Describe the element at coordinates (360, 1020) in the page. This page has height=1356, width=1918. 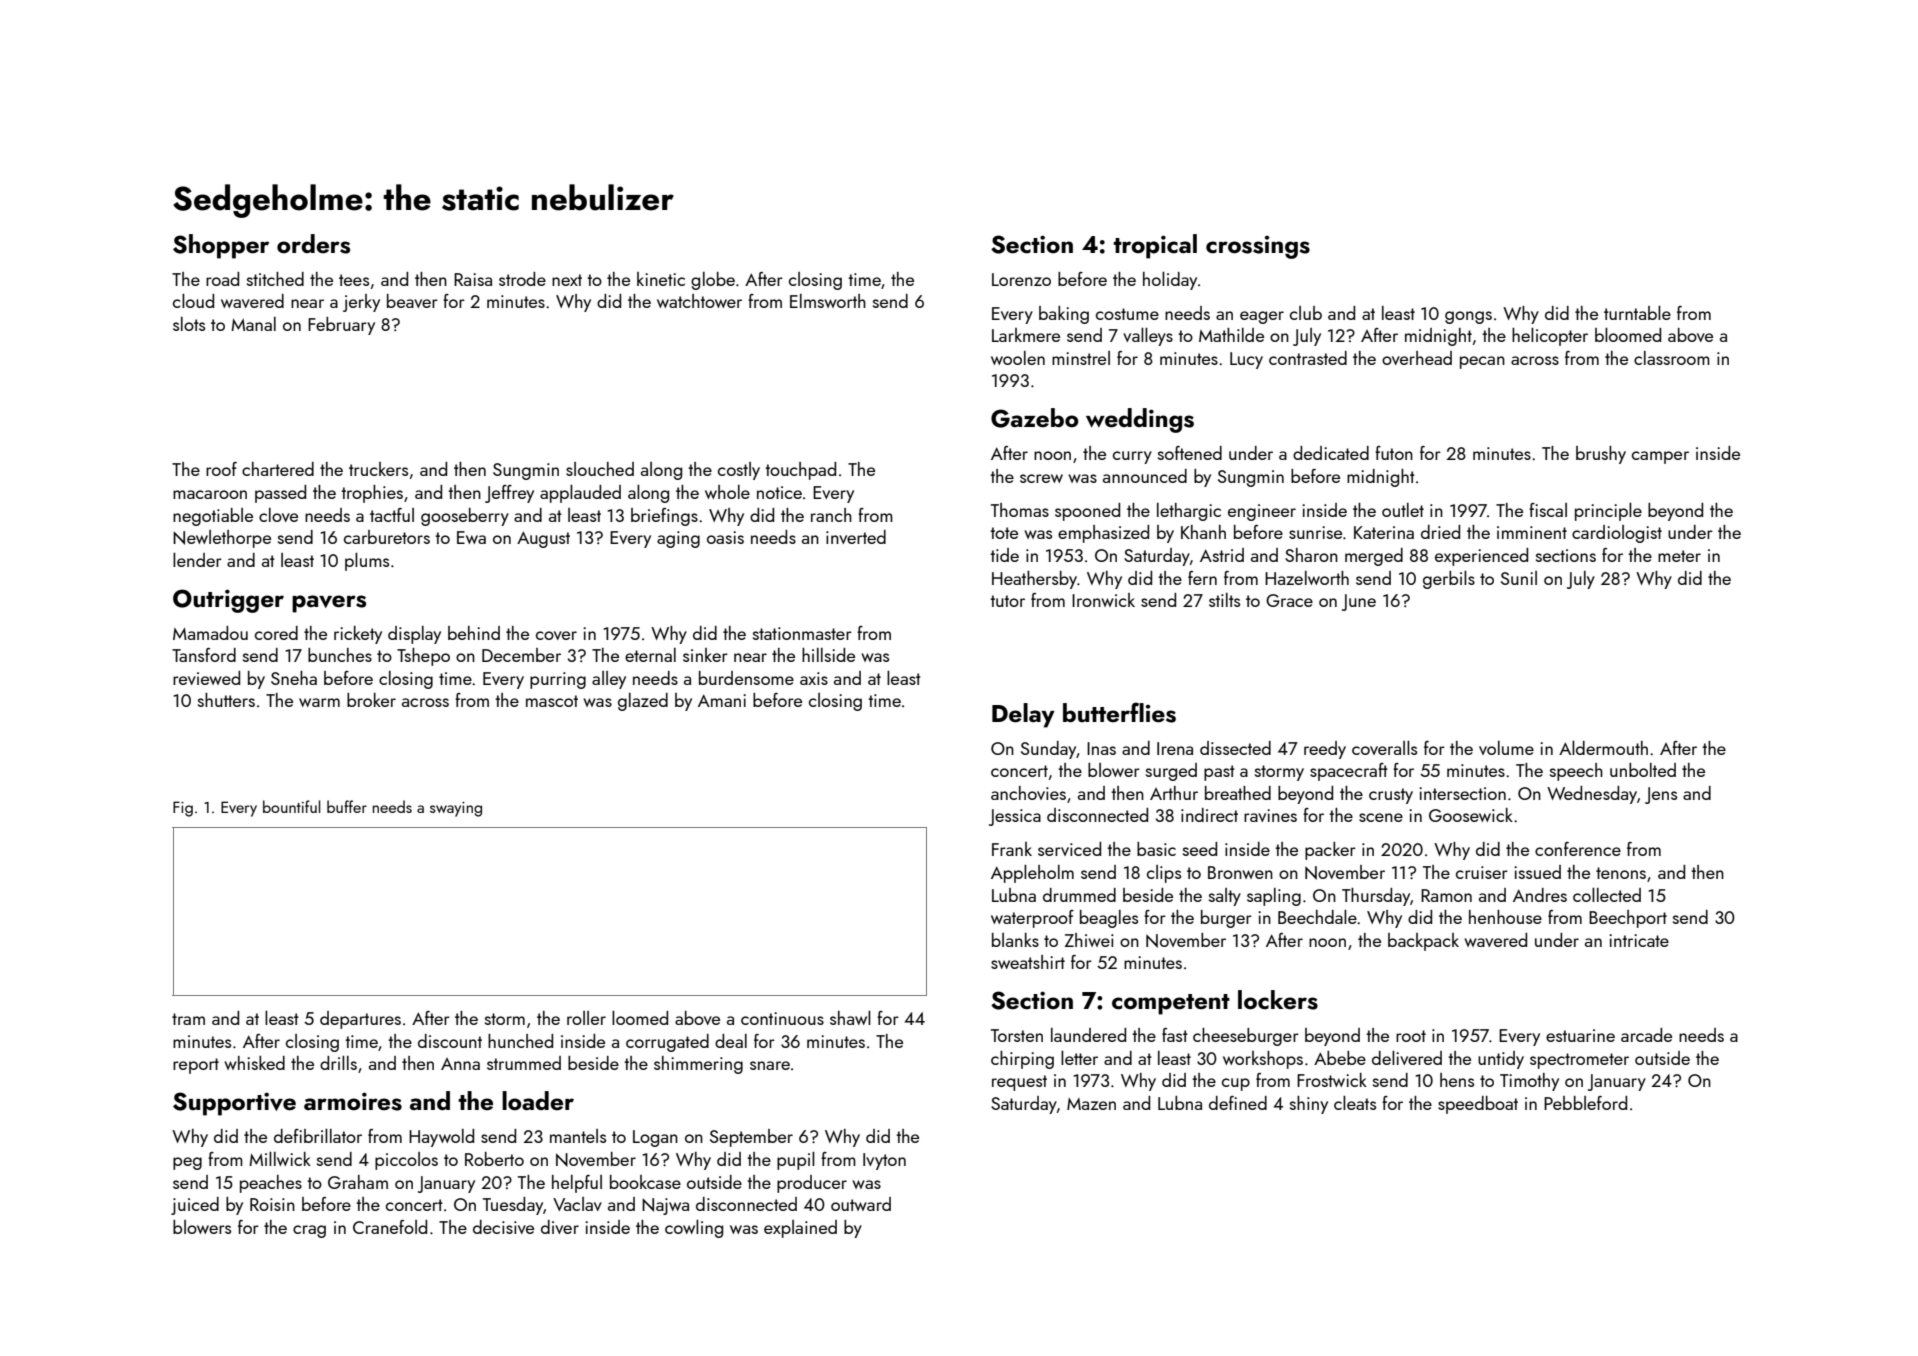
I see `departures` at that location.
